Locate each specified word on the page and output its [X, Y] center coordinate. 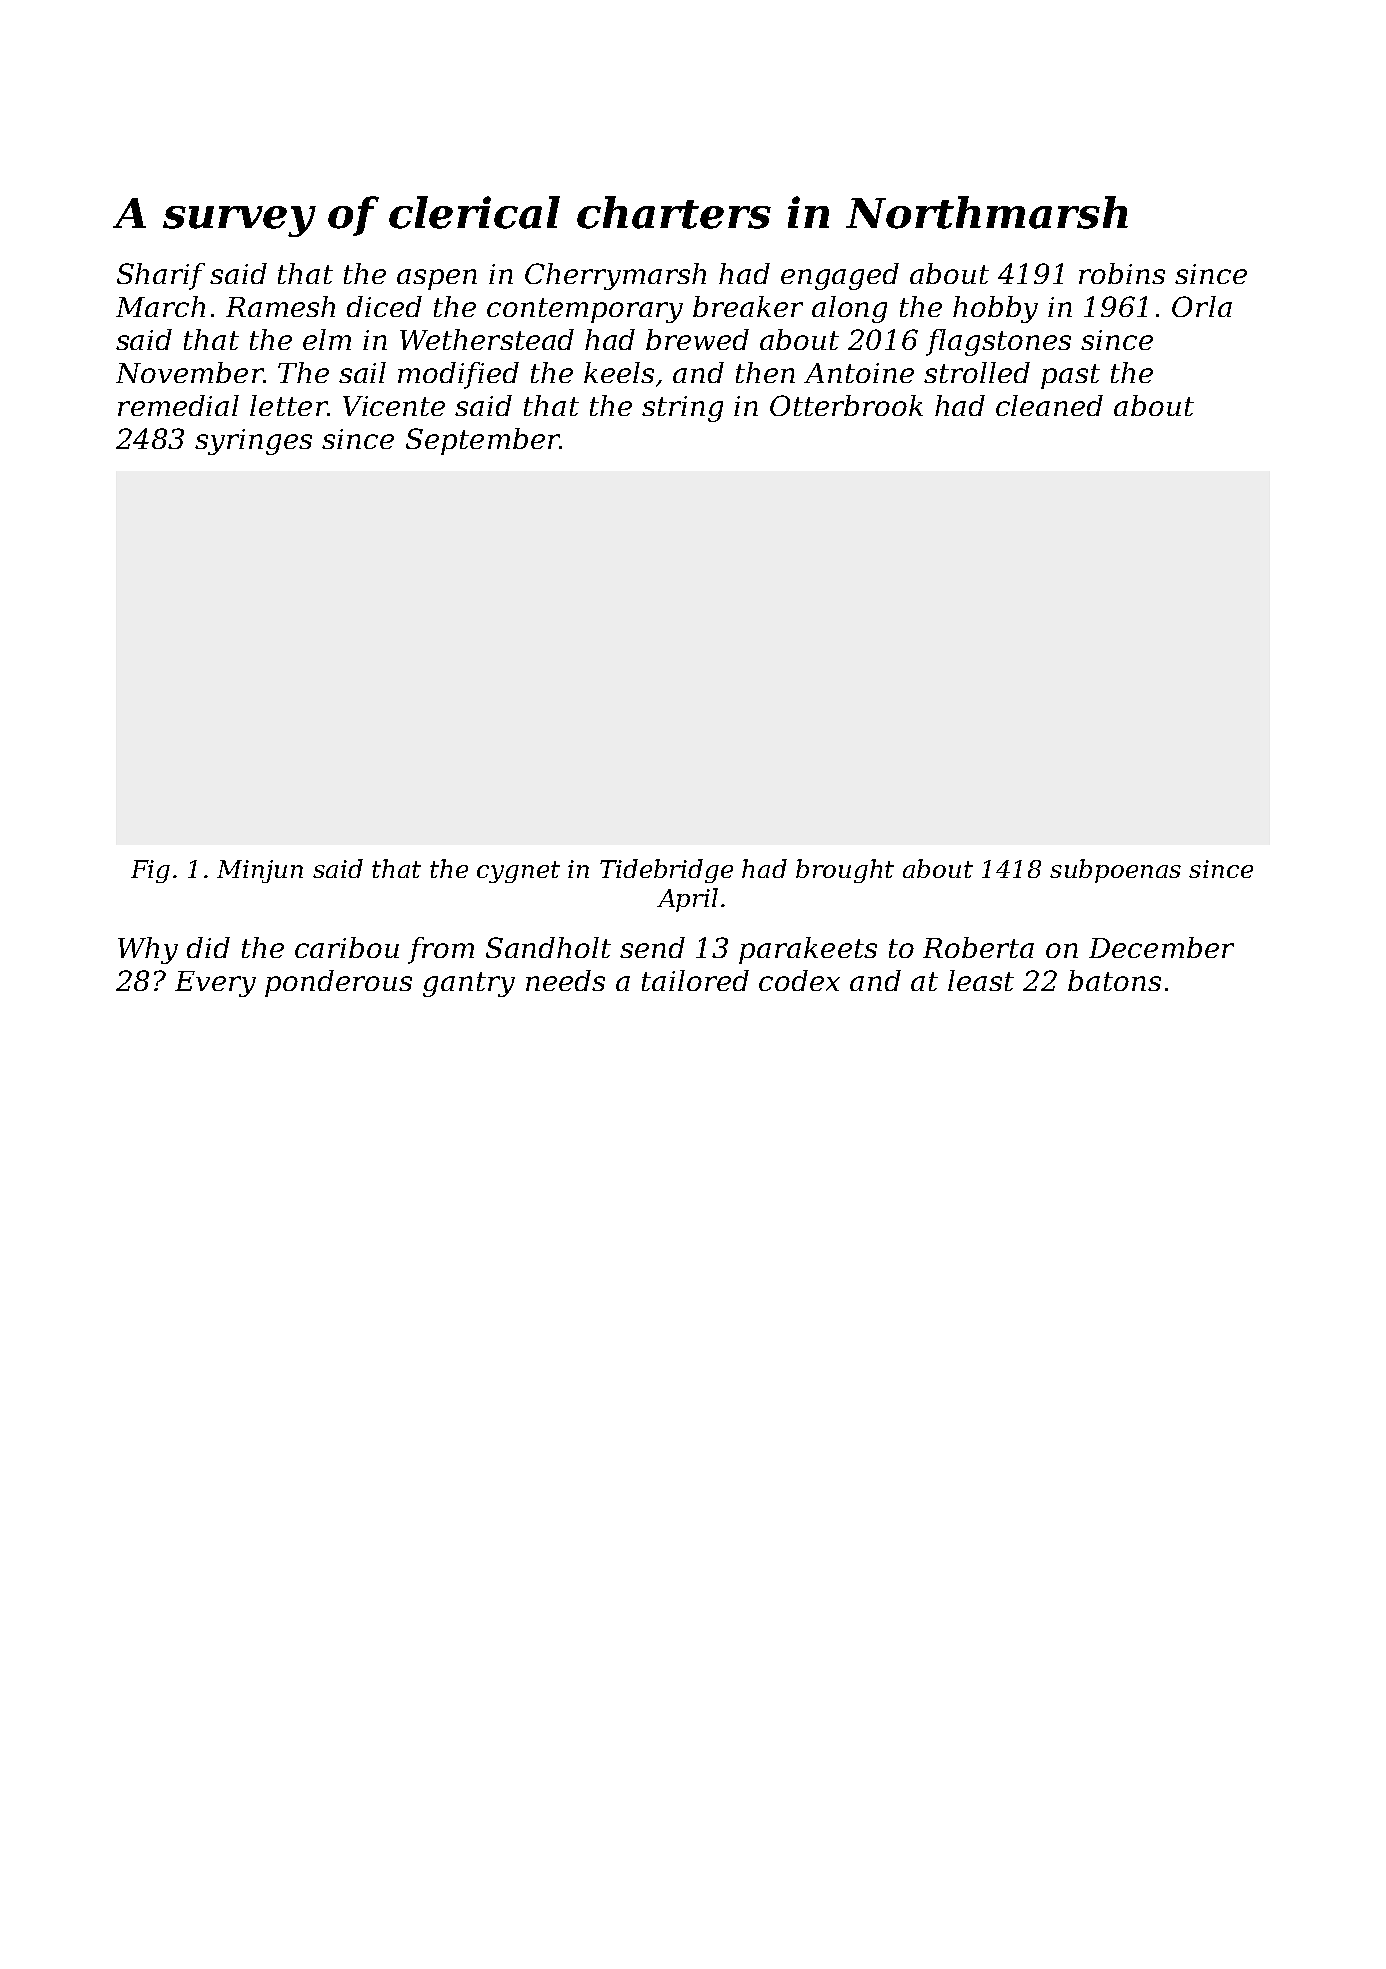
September [483, 441]
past [1070, 376]
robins [1122, 273]
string [682, 409]
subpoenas [1115, 871]
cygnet [518, 872]
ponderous [338, 983]
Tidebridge [666, 871]
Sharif [161, 276]
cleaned [1049, 405]
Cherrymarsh [615, 276]
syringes [253, 442]
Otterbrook [846, 405]
